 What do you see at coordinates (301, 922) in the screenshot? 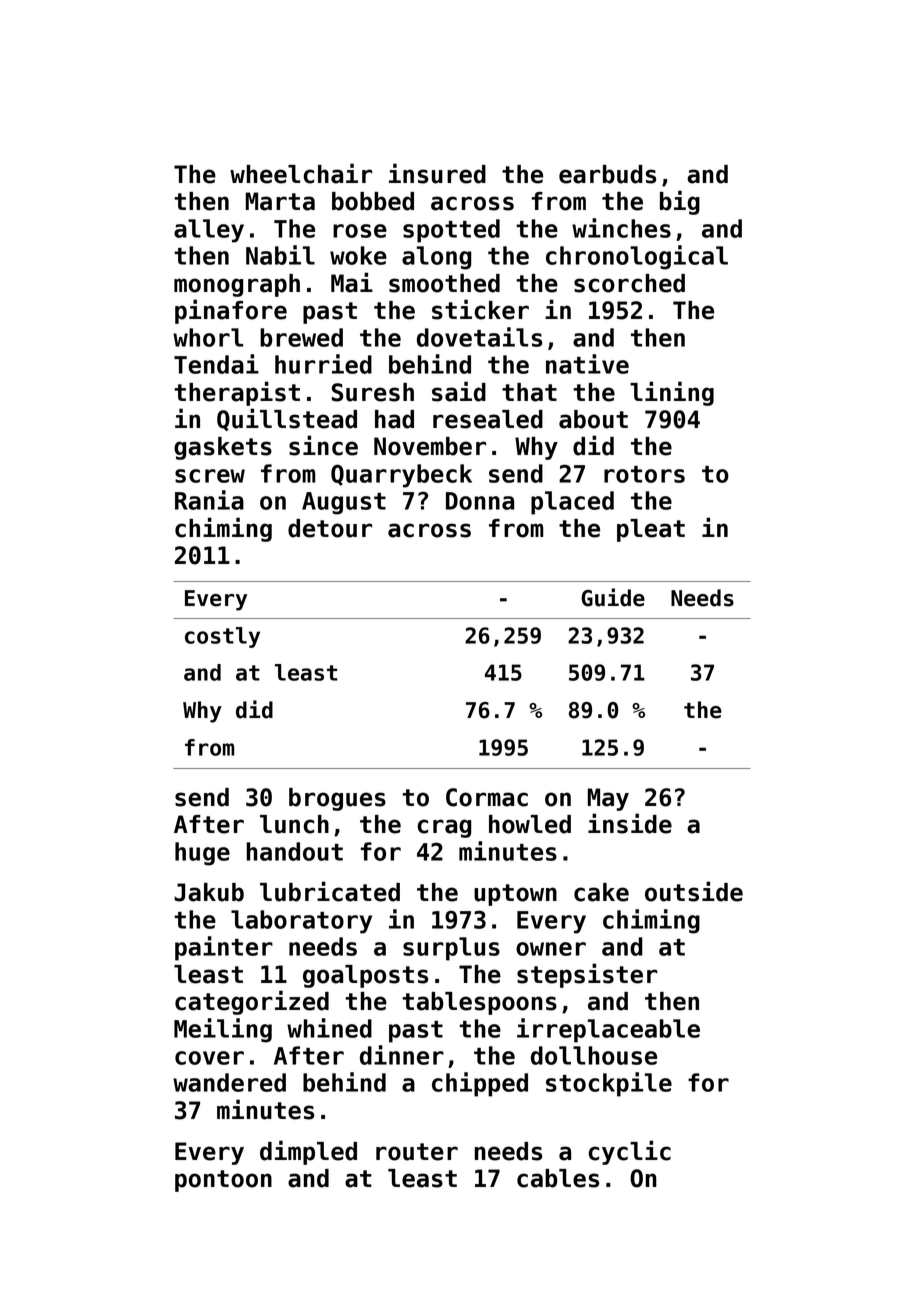
I see `laboratory` at bounding box center [301, 922].
